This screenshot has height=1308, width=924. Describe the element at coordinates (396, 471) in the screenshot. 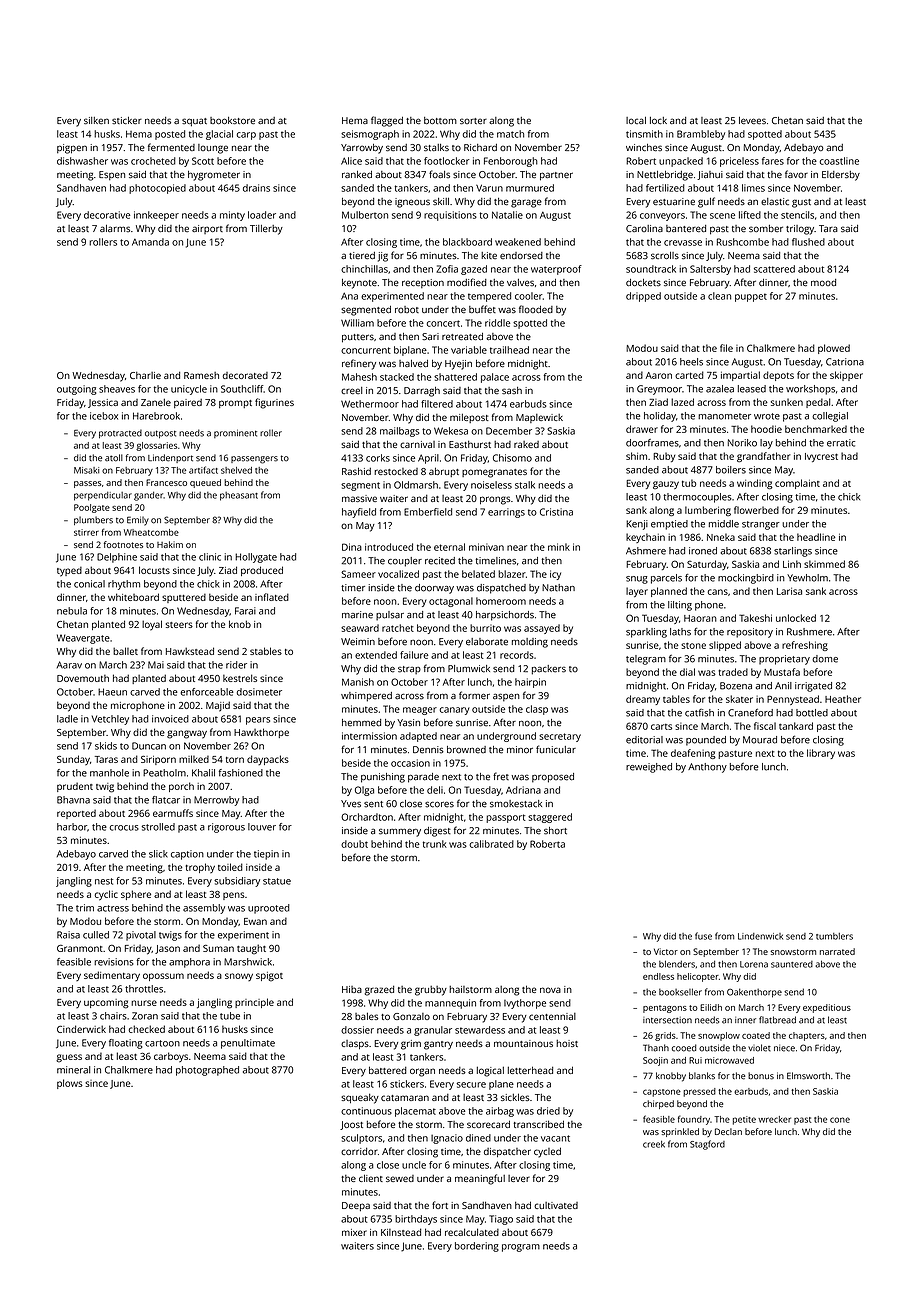

I see `restocked` at that location.
